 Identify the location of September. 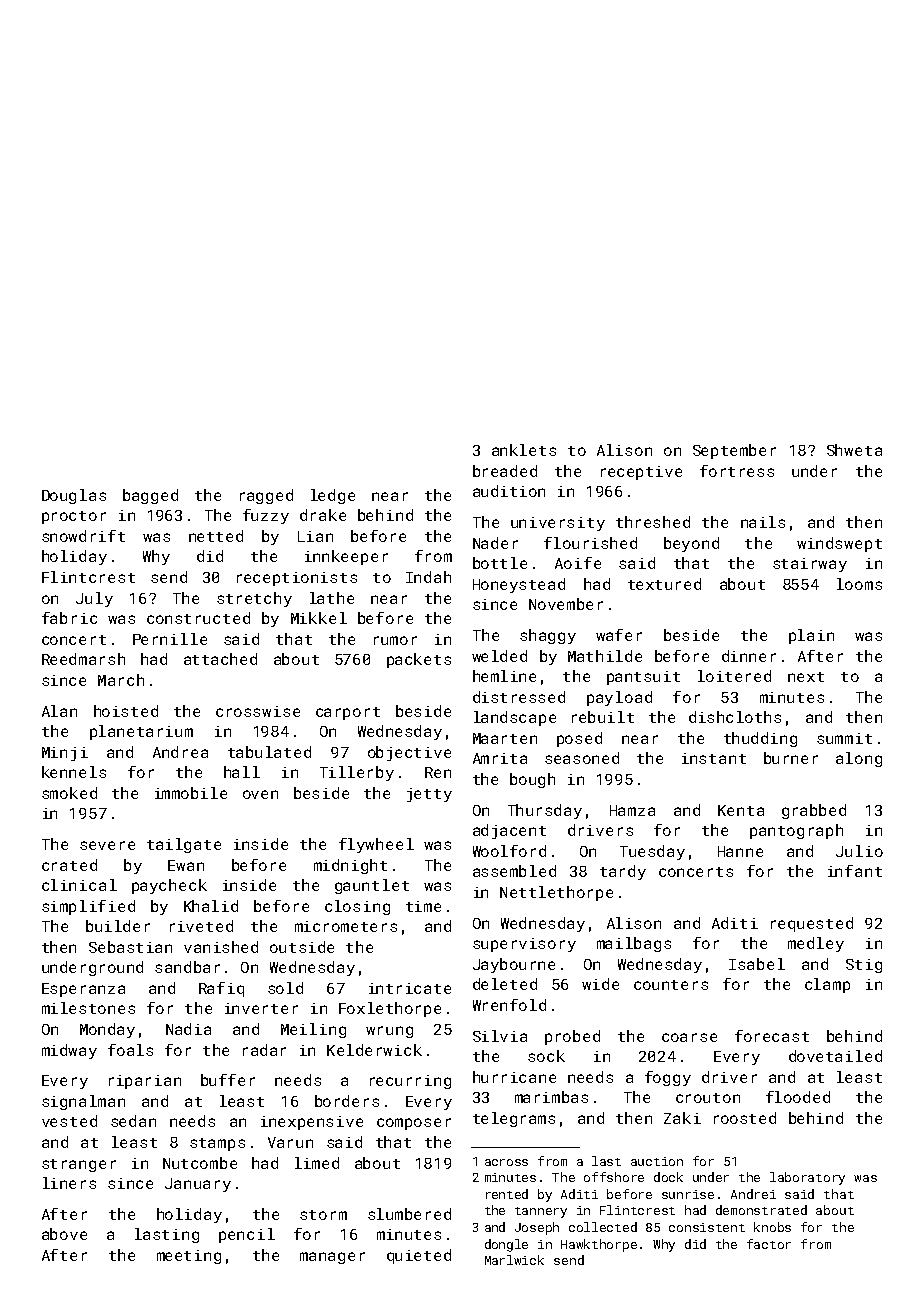
(734, 451).
